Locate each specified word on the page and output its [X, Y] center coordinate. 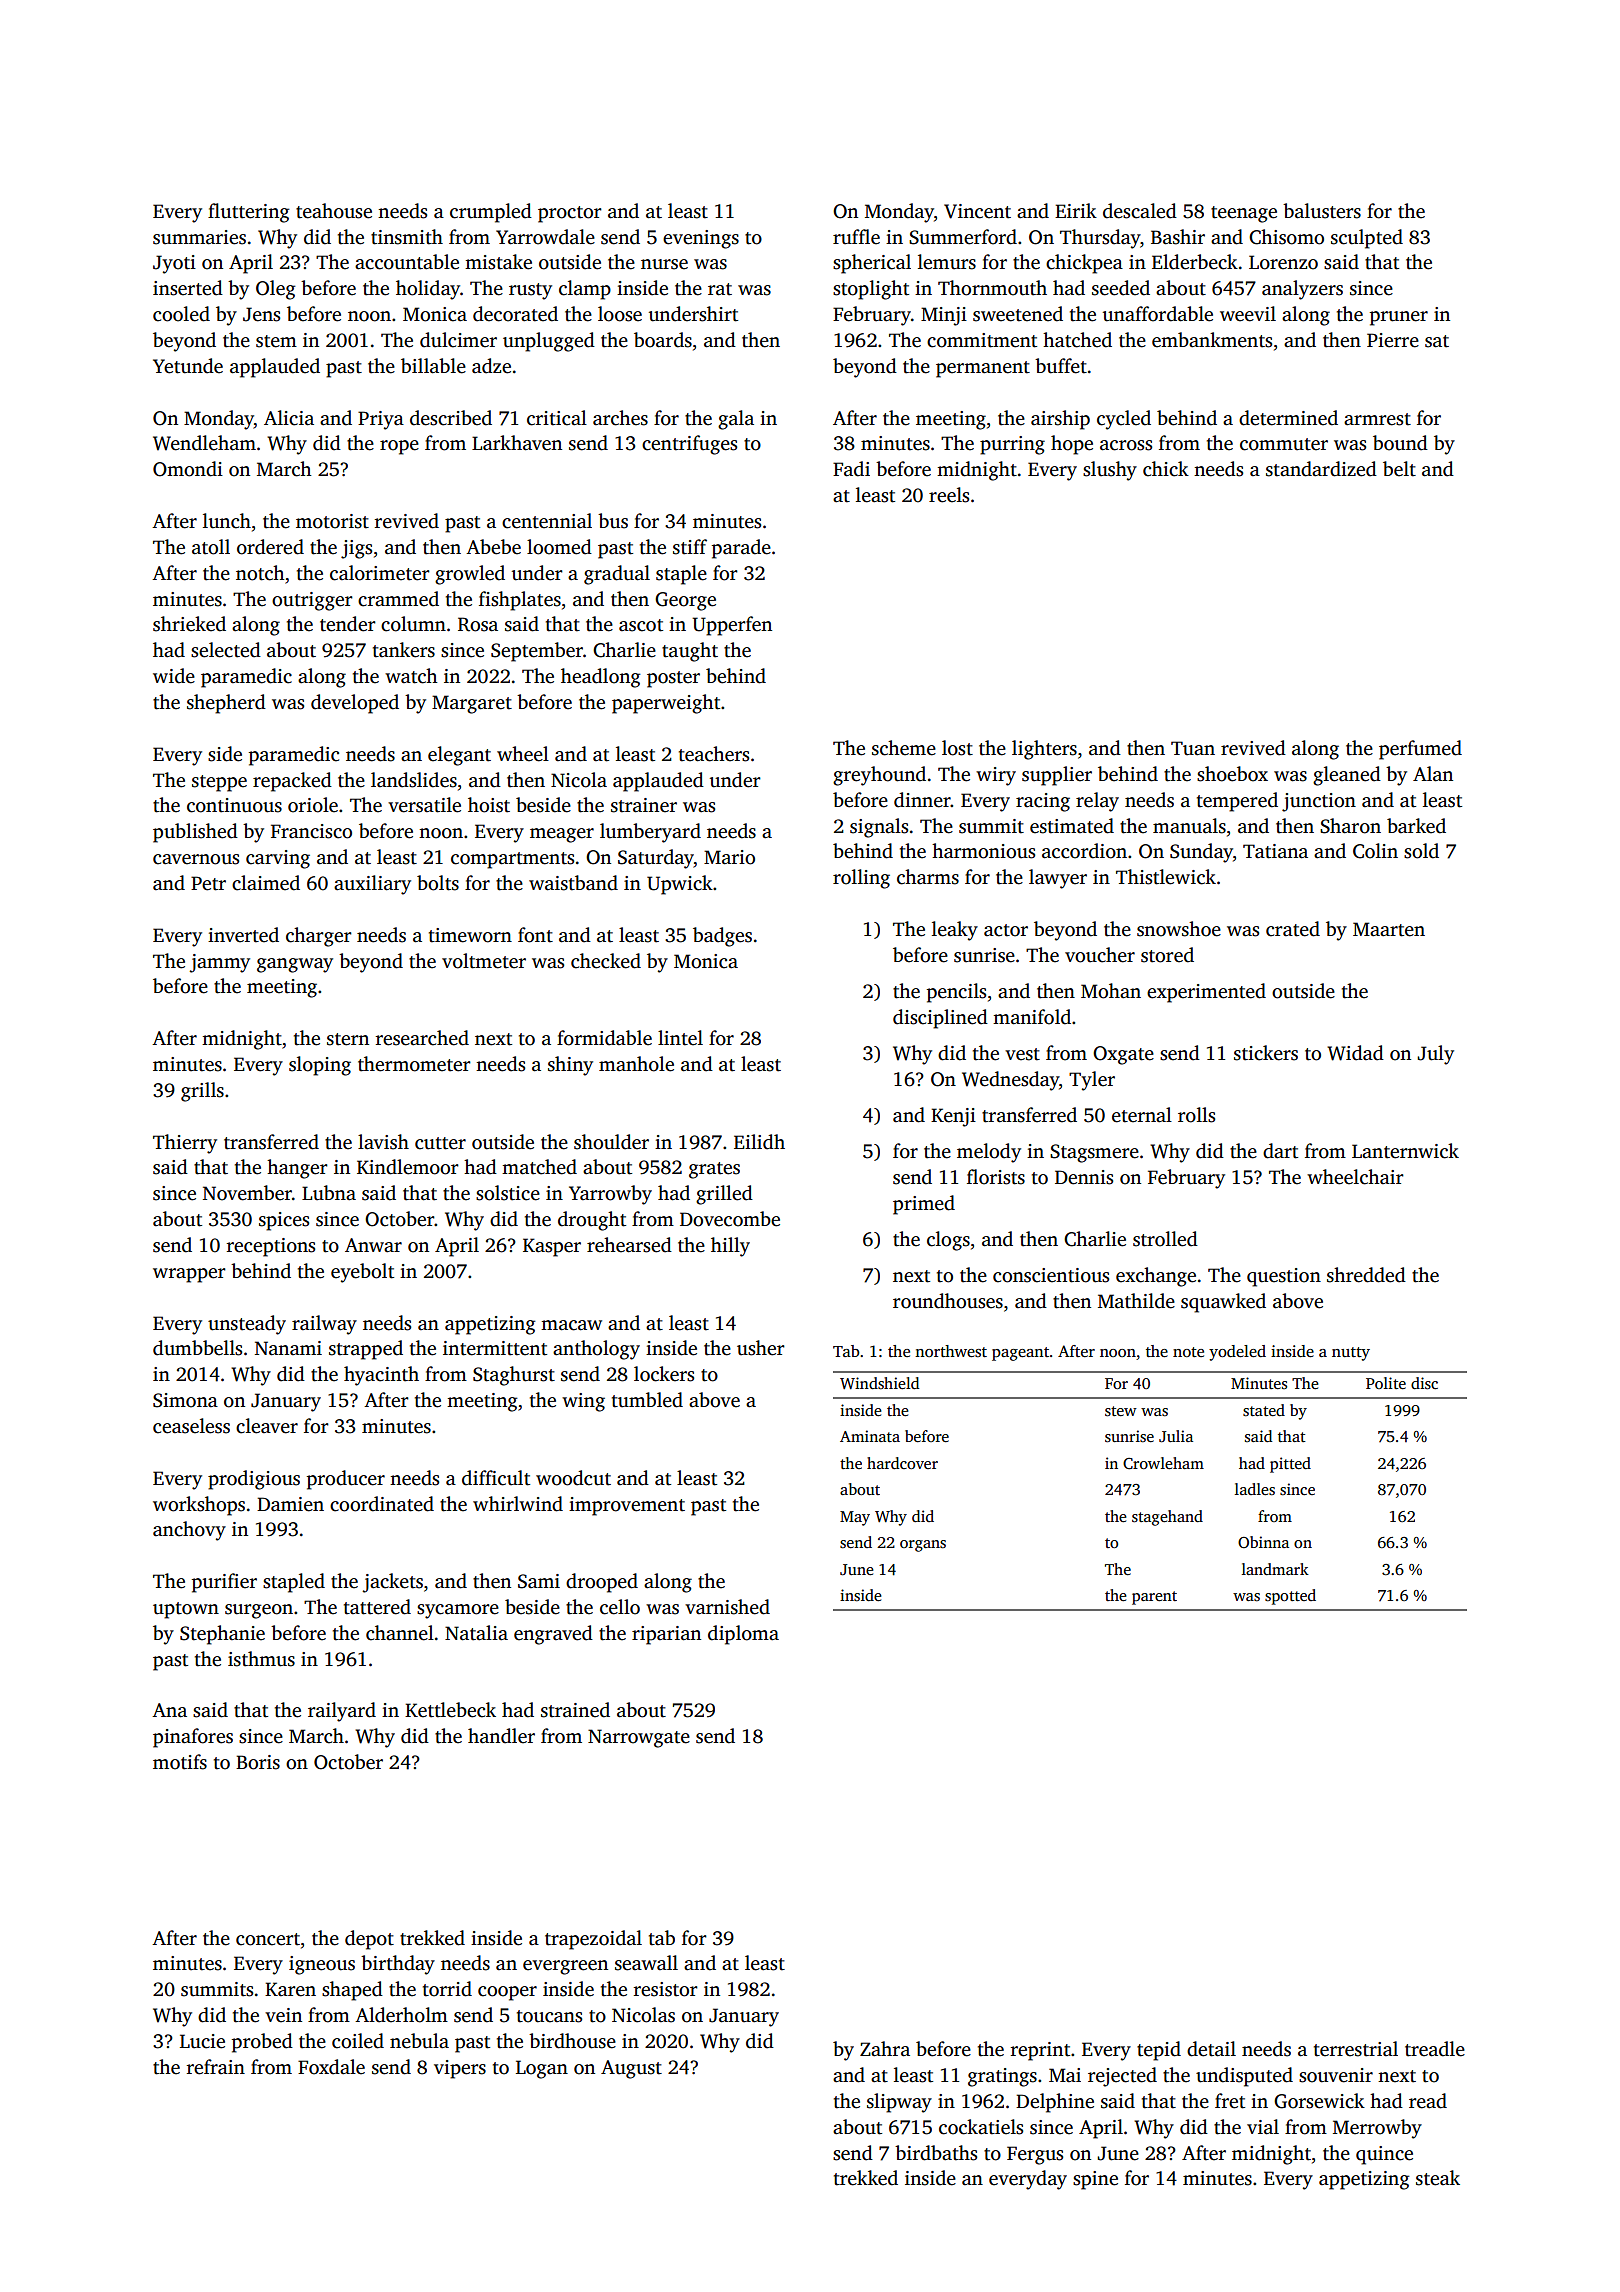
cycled [1124, 420]
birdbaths [936, 2153]
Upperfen [732, 626]
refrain [216, 2067]
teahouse [334, 211]
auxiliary [372, 885]
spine [1095, 2180]
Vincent [977, 211]
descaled [1140, 211]
